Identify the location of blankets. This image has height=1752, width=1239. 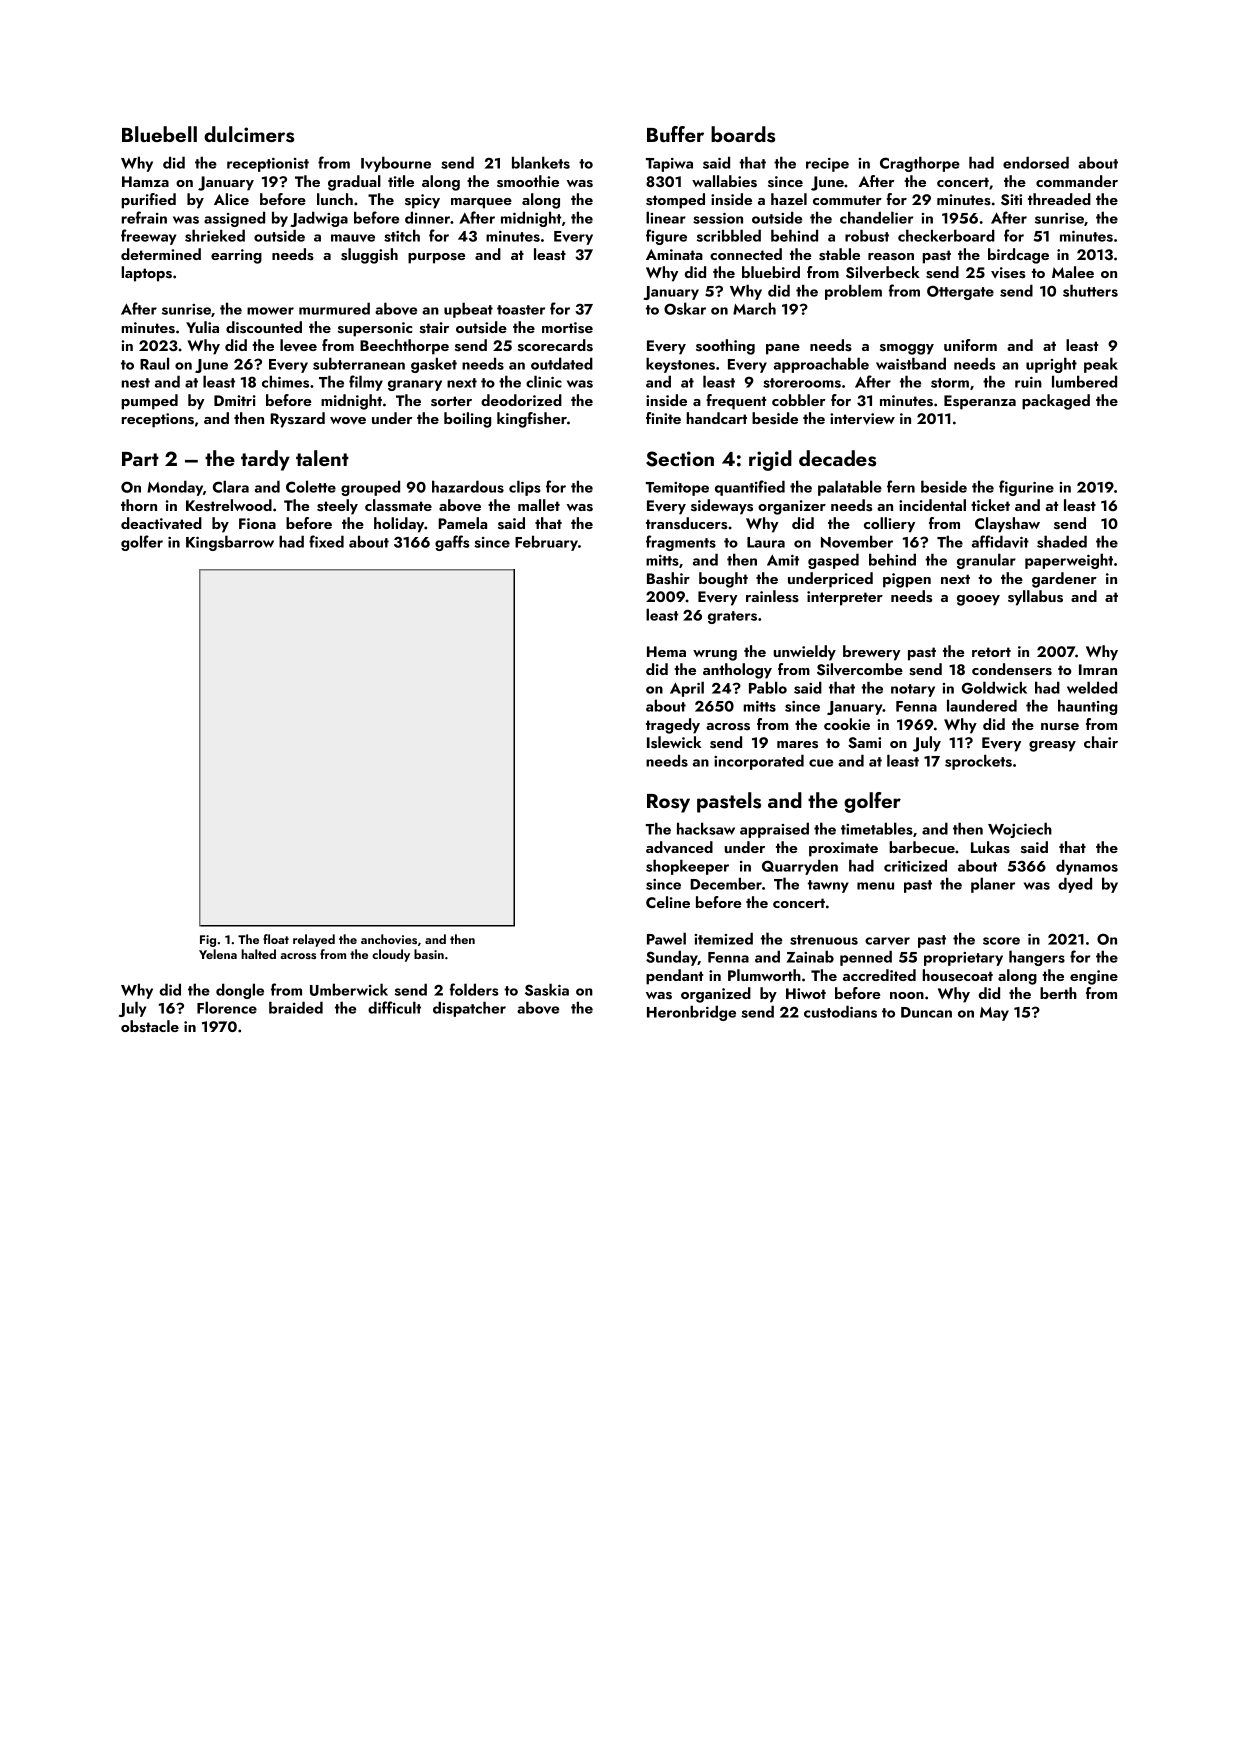
(541, 162).
